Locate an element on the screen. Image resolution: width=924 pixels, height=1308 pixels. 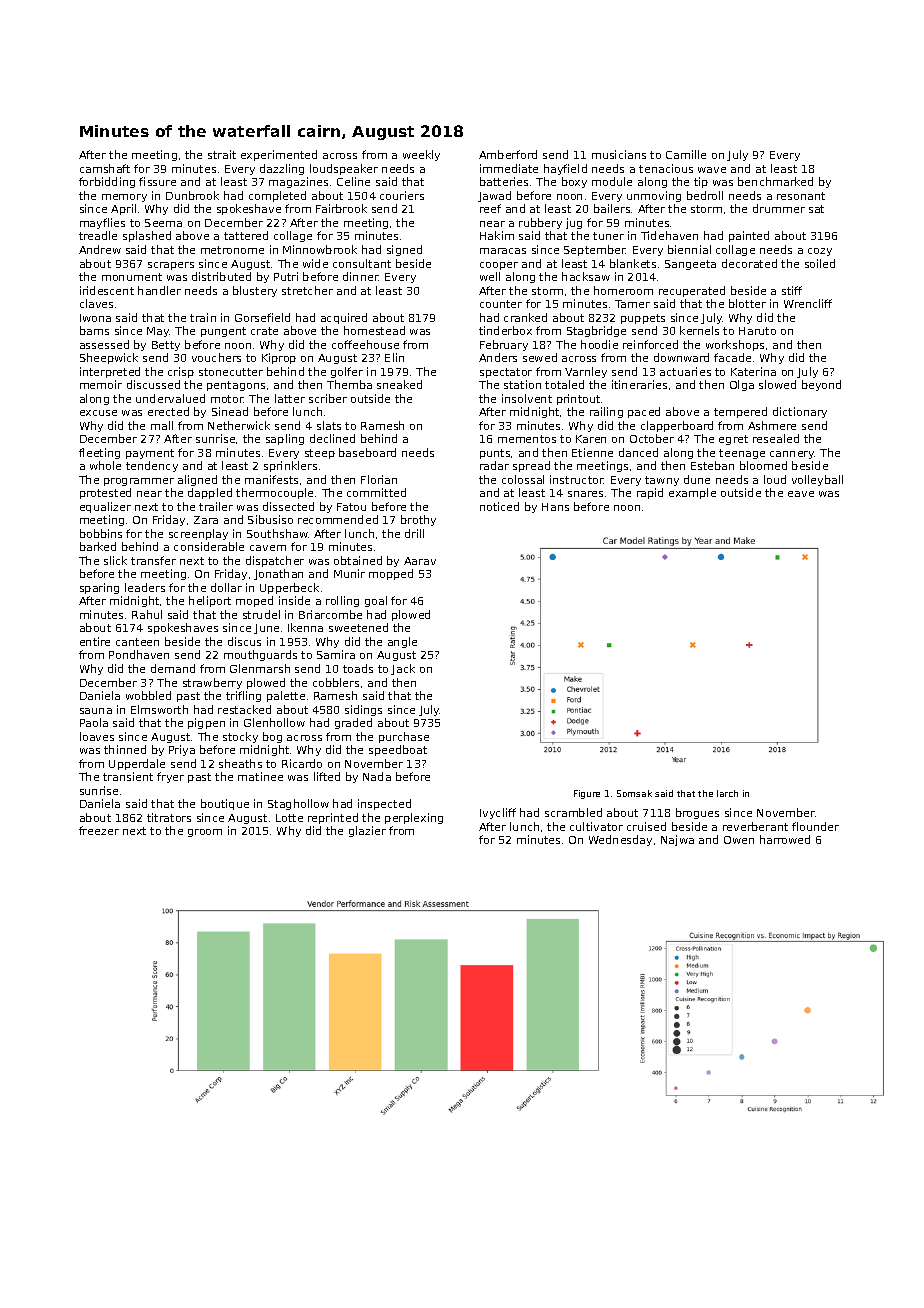
flounder is located at coordinates (815, 826).
